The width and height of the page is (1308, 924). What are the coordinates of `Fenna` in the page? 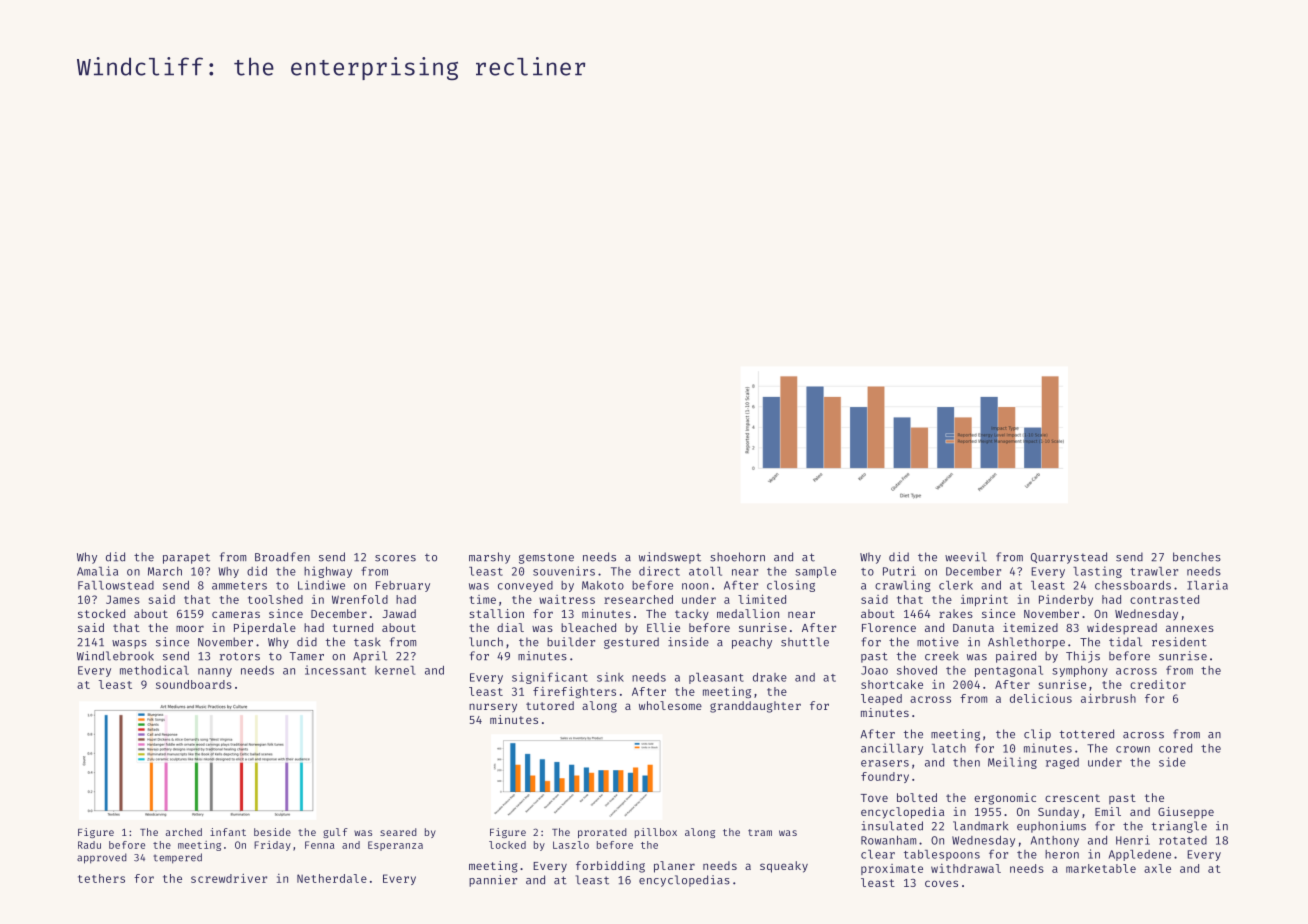 It's located at (320, 845).
